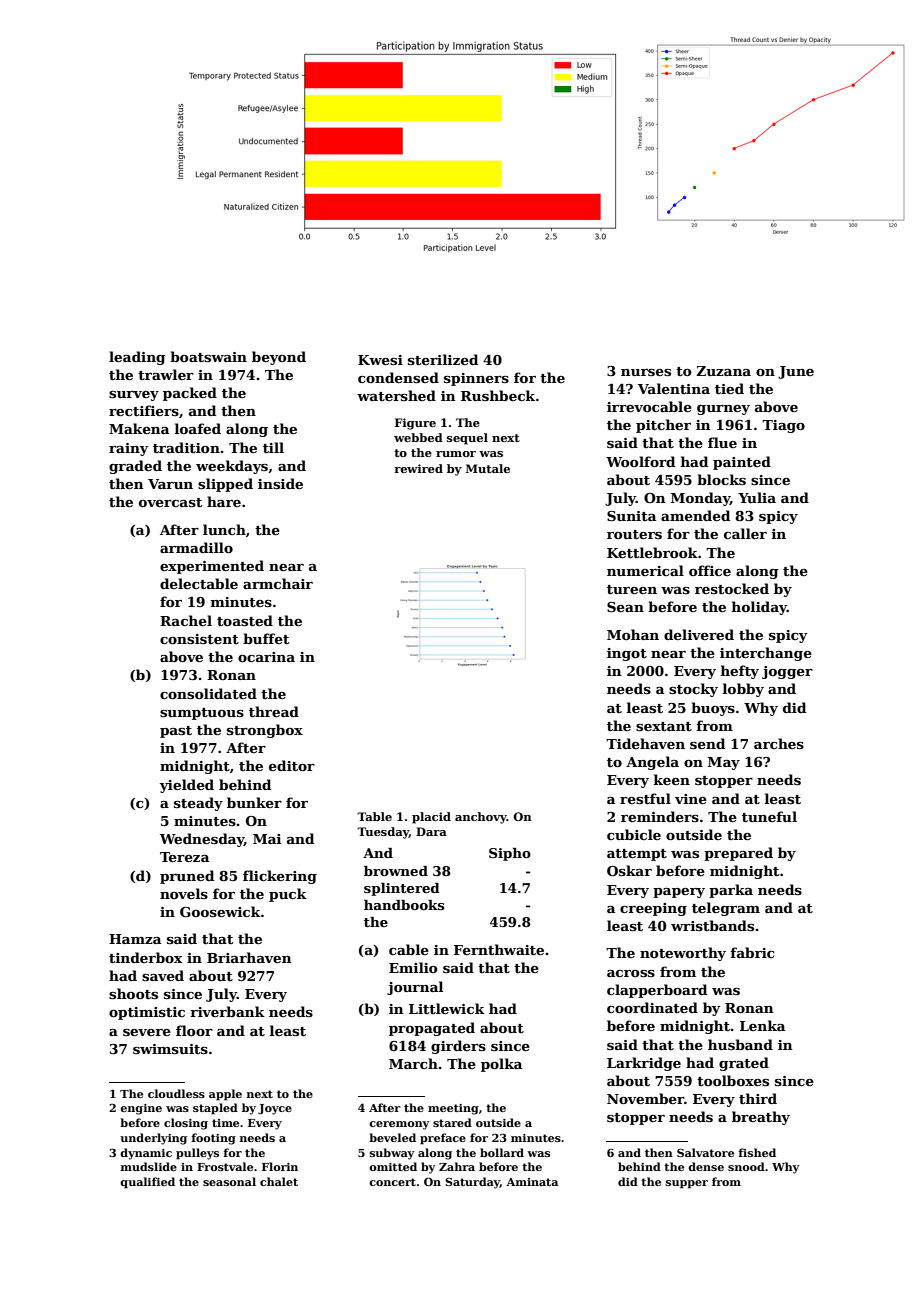 The width and height of the image is (924, 1308). What do you see at coordinates (292, 765) in the image?
I see `editor` at bounding box center [292, 765].
